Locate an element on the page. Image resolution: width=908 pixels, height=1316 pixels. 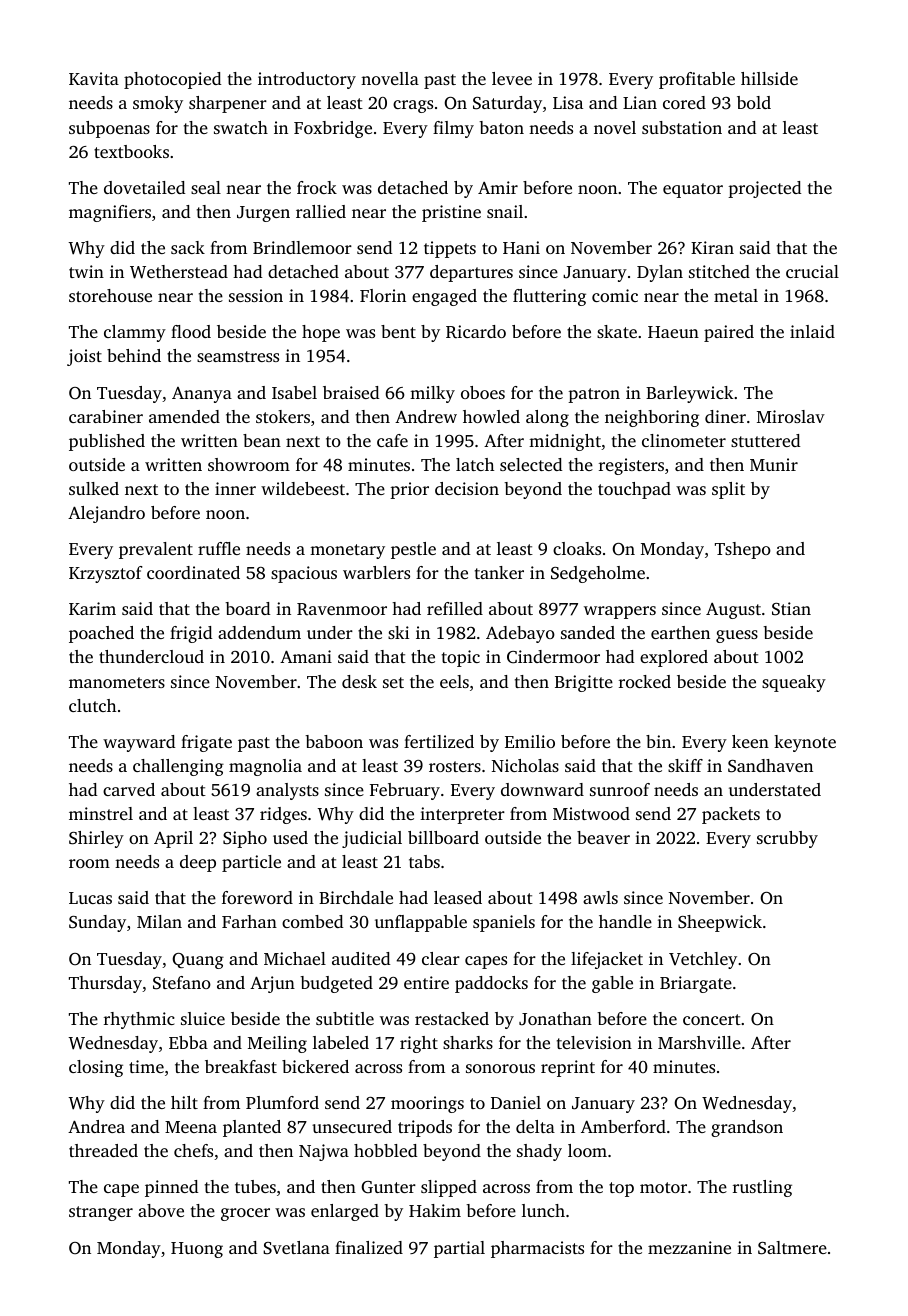
subtitle is located at coordinates (345, 1018).
